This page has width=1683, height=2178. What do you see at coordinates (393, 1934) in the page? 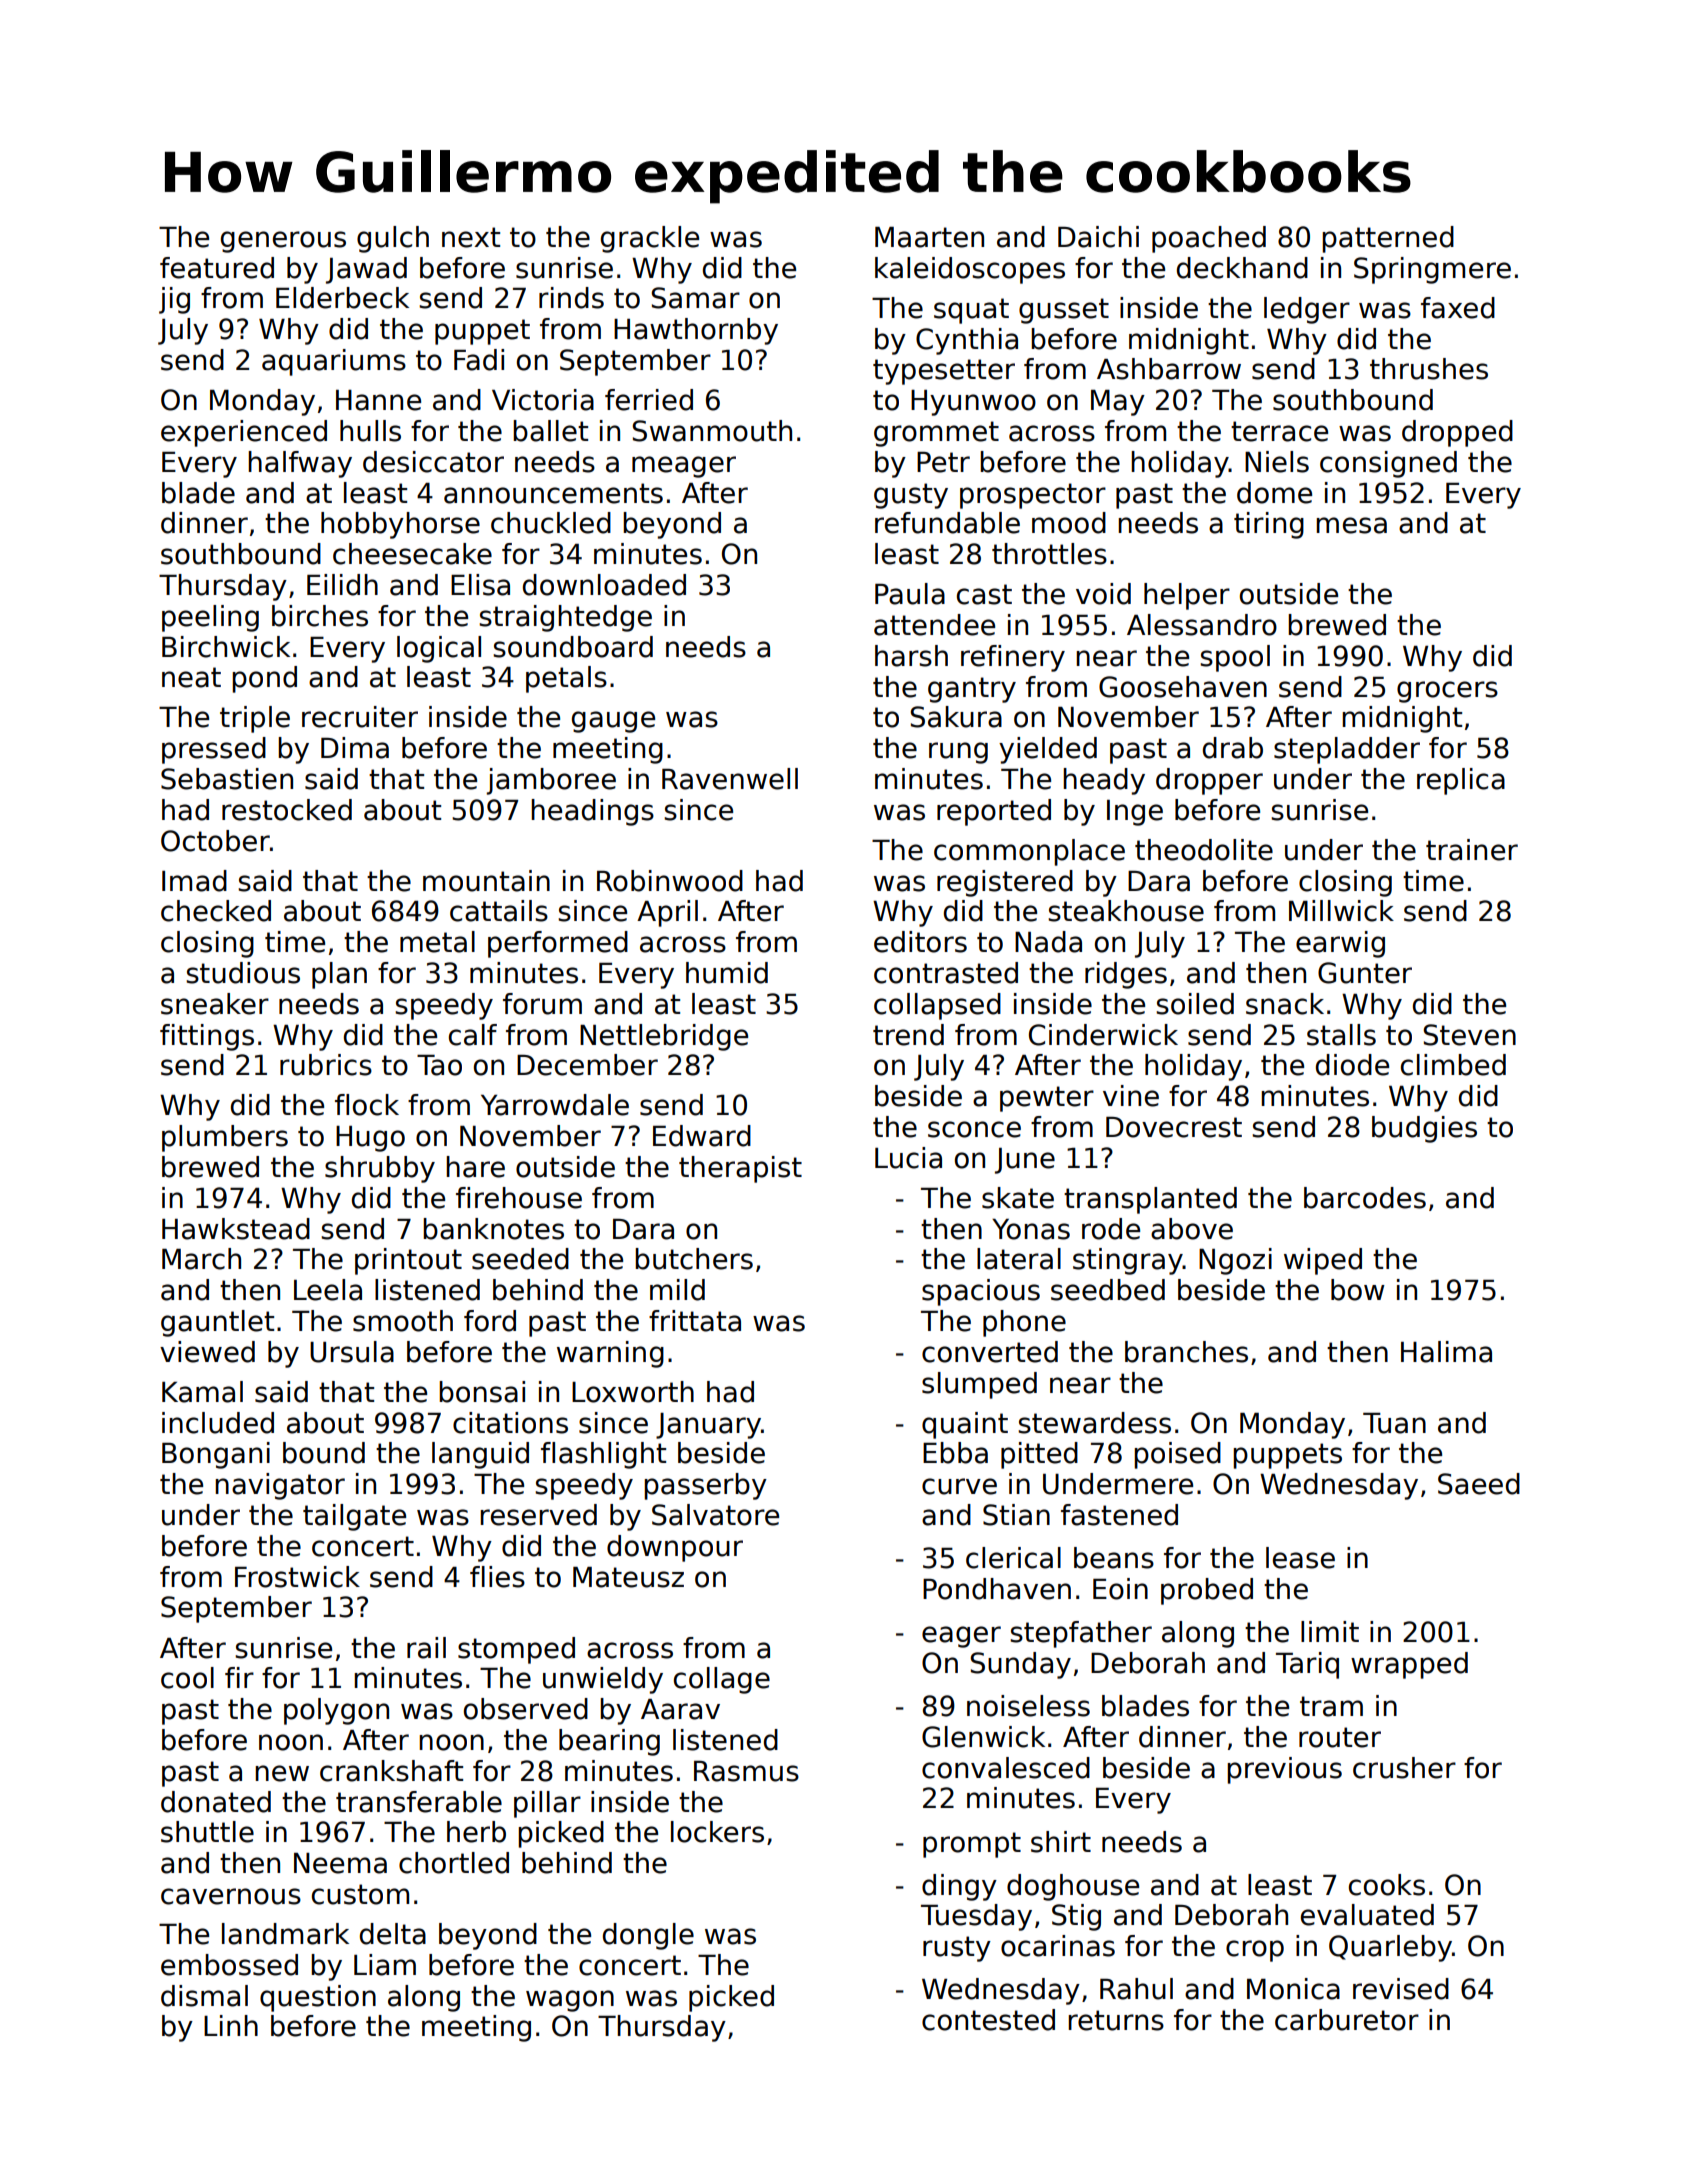
I see `delta` at bounding box center [393, 1934].
